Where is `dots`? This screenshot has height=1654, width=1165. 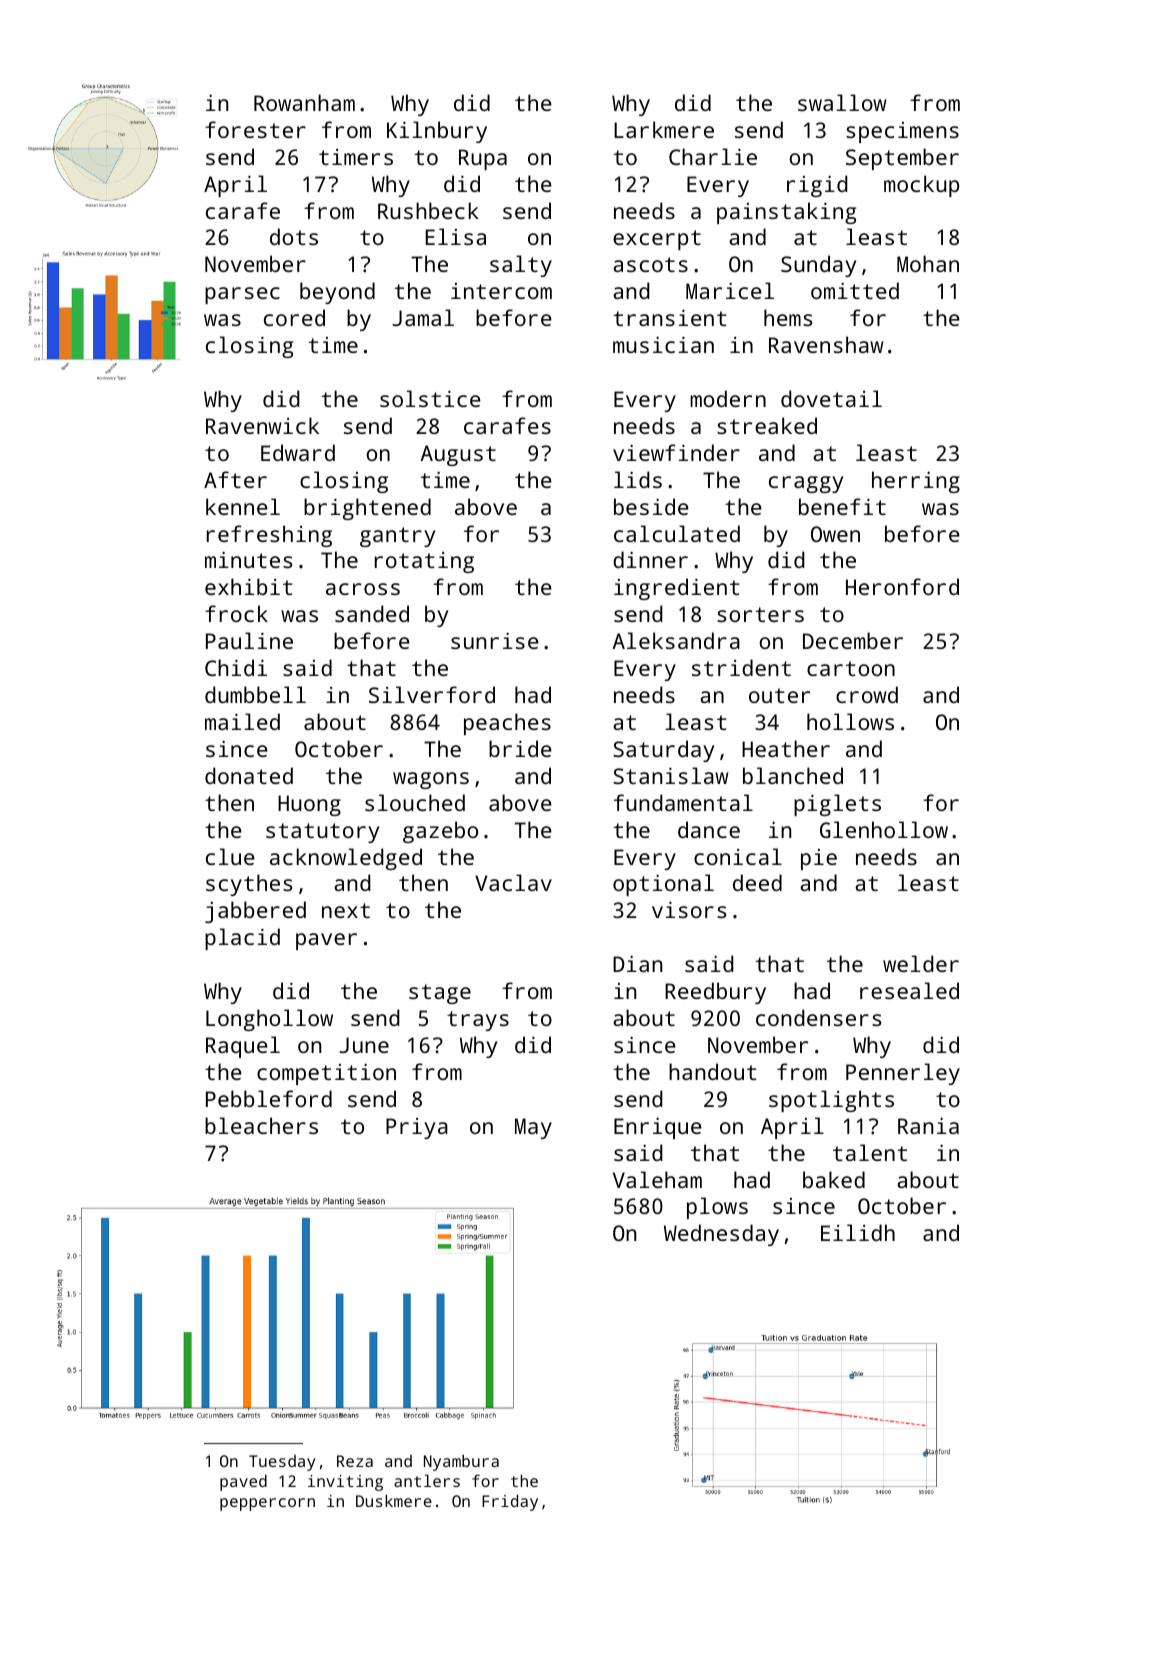 dots is located at coordinates (294, 236).
